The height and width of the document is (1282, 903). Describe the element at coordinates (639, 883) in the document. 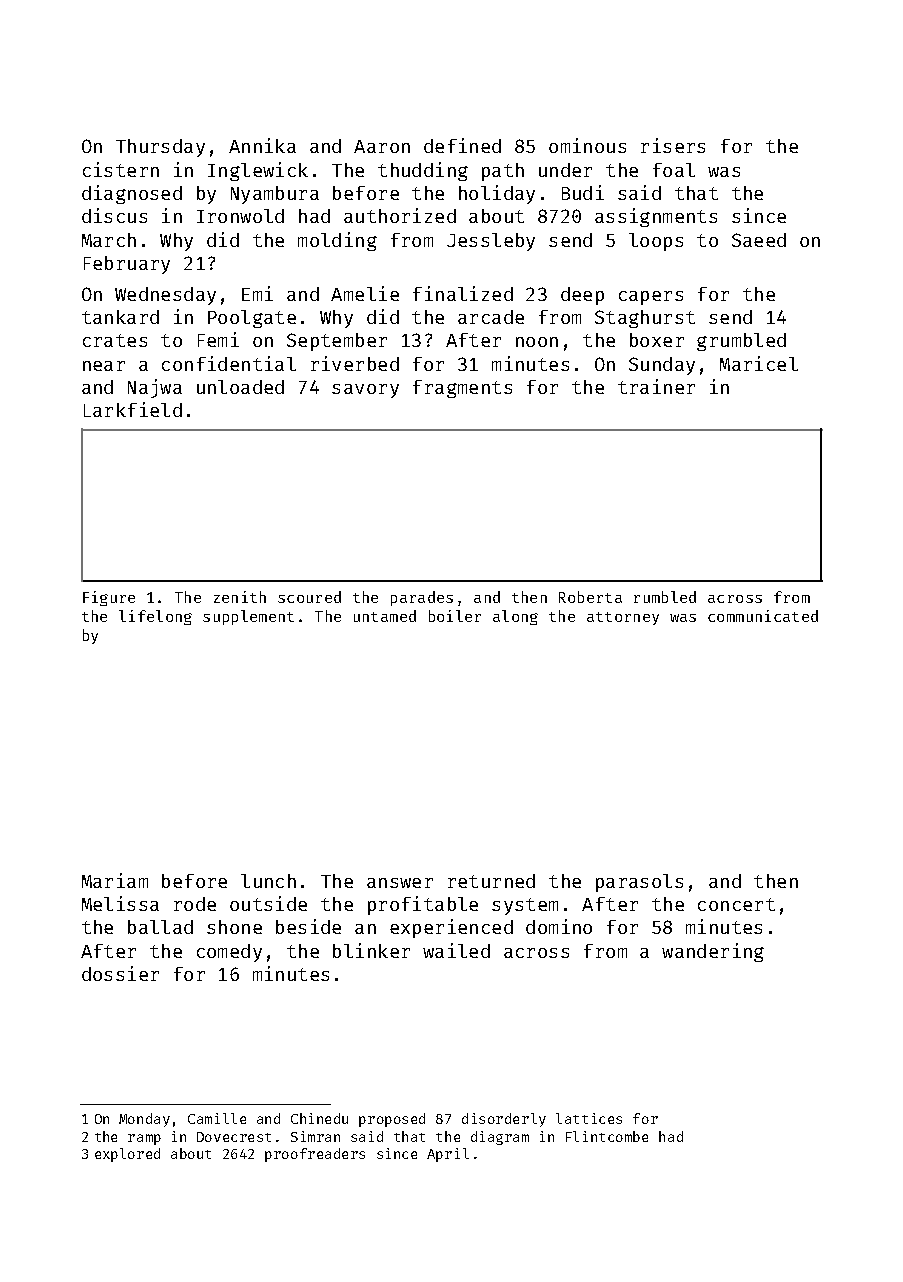

I see `parasols` at that location.
